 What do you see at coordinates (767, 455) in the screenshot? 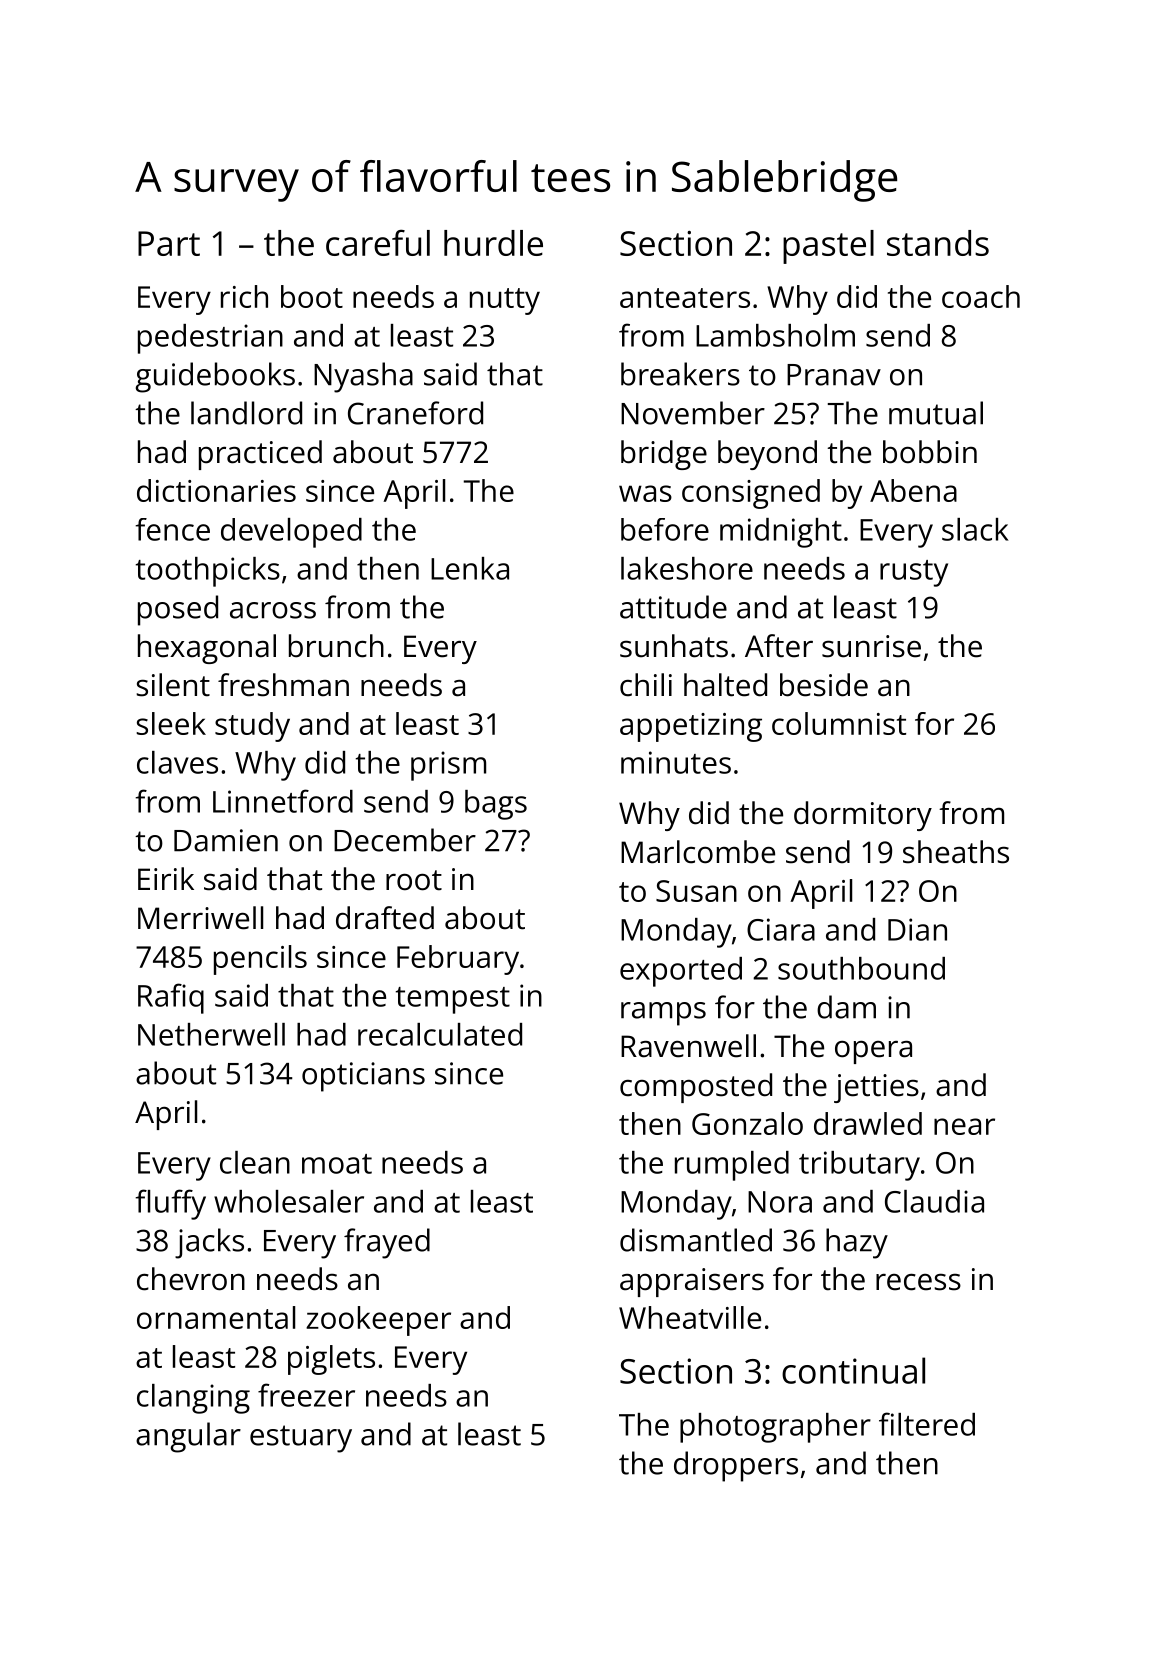
I see `beyond` at bounding box center [767, 455].
